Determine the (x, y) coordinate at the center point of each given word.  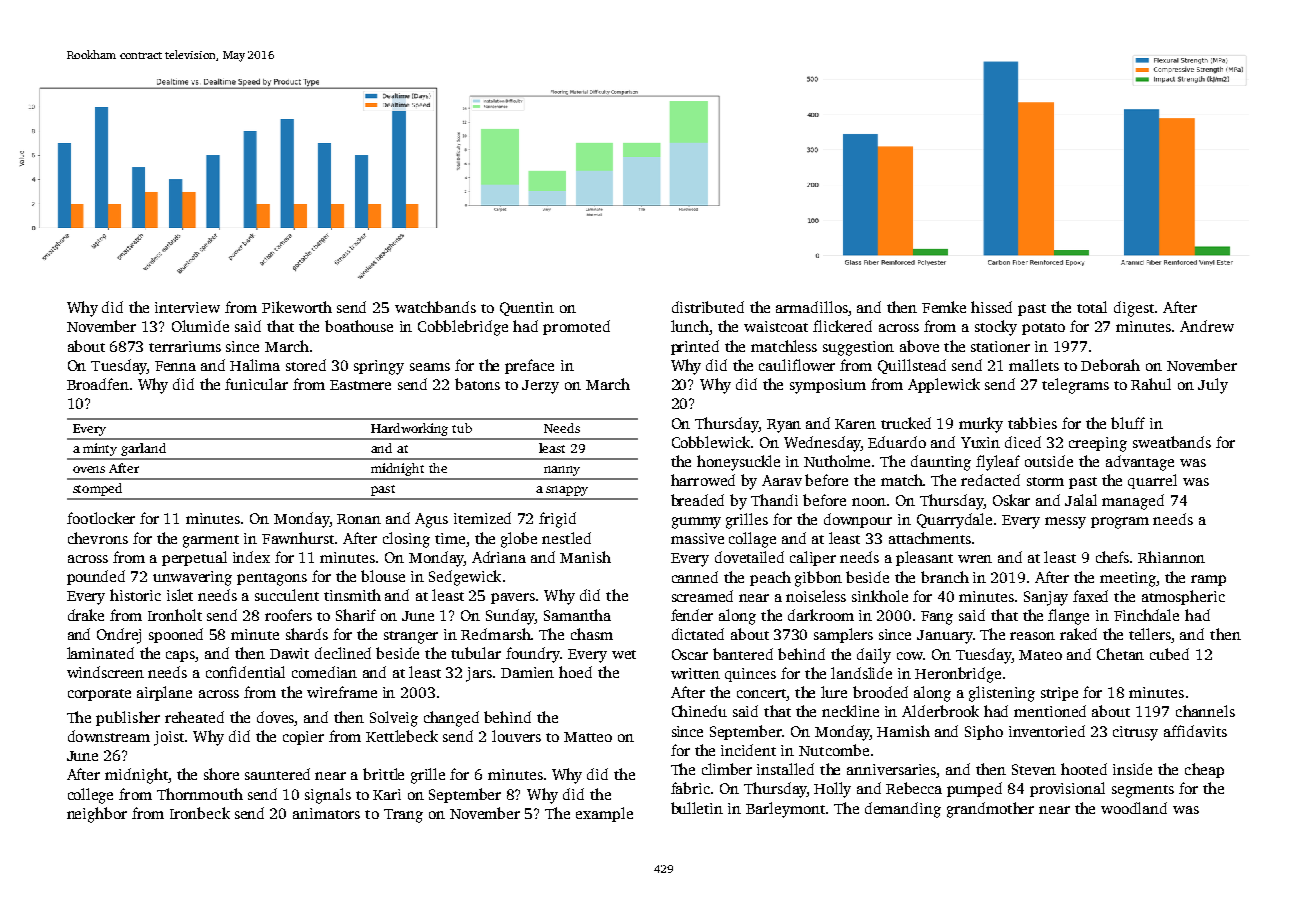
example (604, 814)
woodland (1134, 808)
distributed (708, 307)
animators (326, 813)
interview (187, 307)
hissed (991, 307)
